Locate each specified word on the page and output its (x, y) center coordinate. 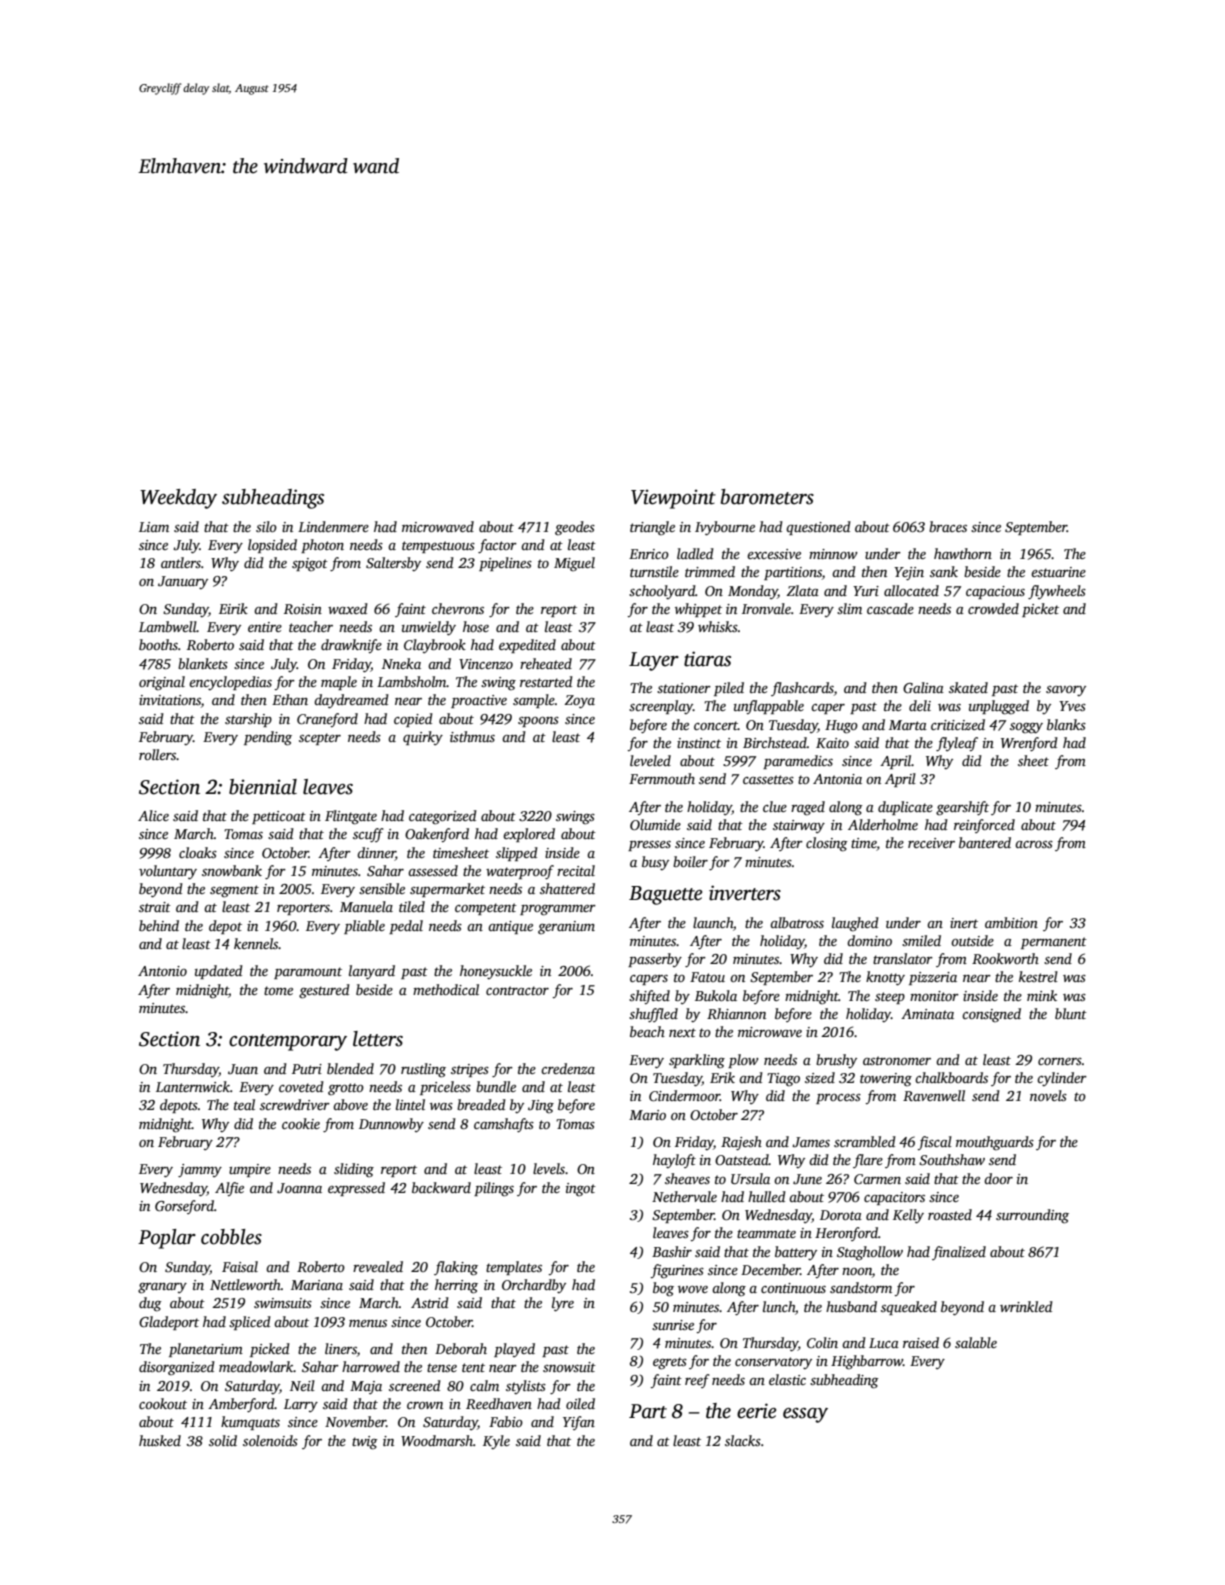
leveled (650, 760)
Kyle (496, 1442)
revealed (378, 1266)
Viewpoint (673, 499)
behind (159, 925)
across (1034, 844)
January (183, 582)
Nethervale (684, 1196)
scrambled (865, 1141)
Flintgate (351, 817)
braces (948, 526)
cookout (163, 1403)
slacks (743, 1440)
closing (827, 844)
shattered (567, 888)
